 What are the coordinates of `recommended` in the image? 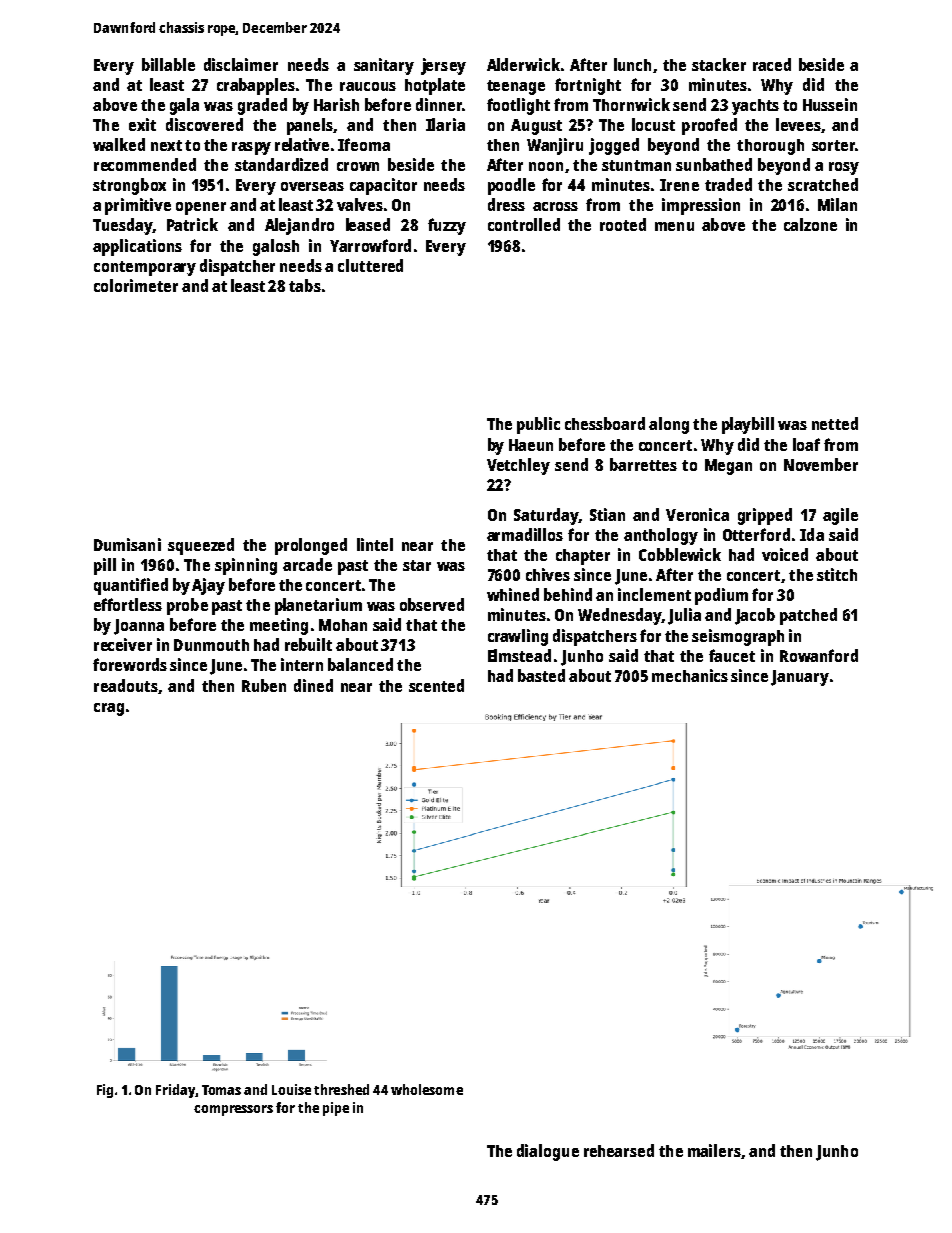 It's located at (145, 164).
